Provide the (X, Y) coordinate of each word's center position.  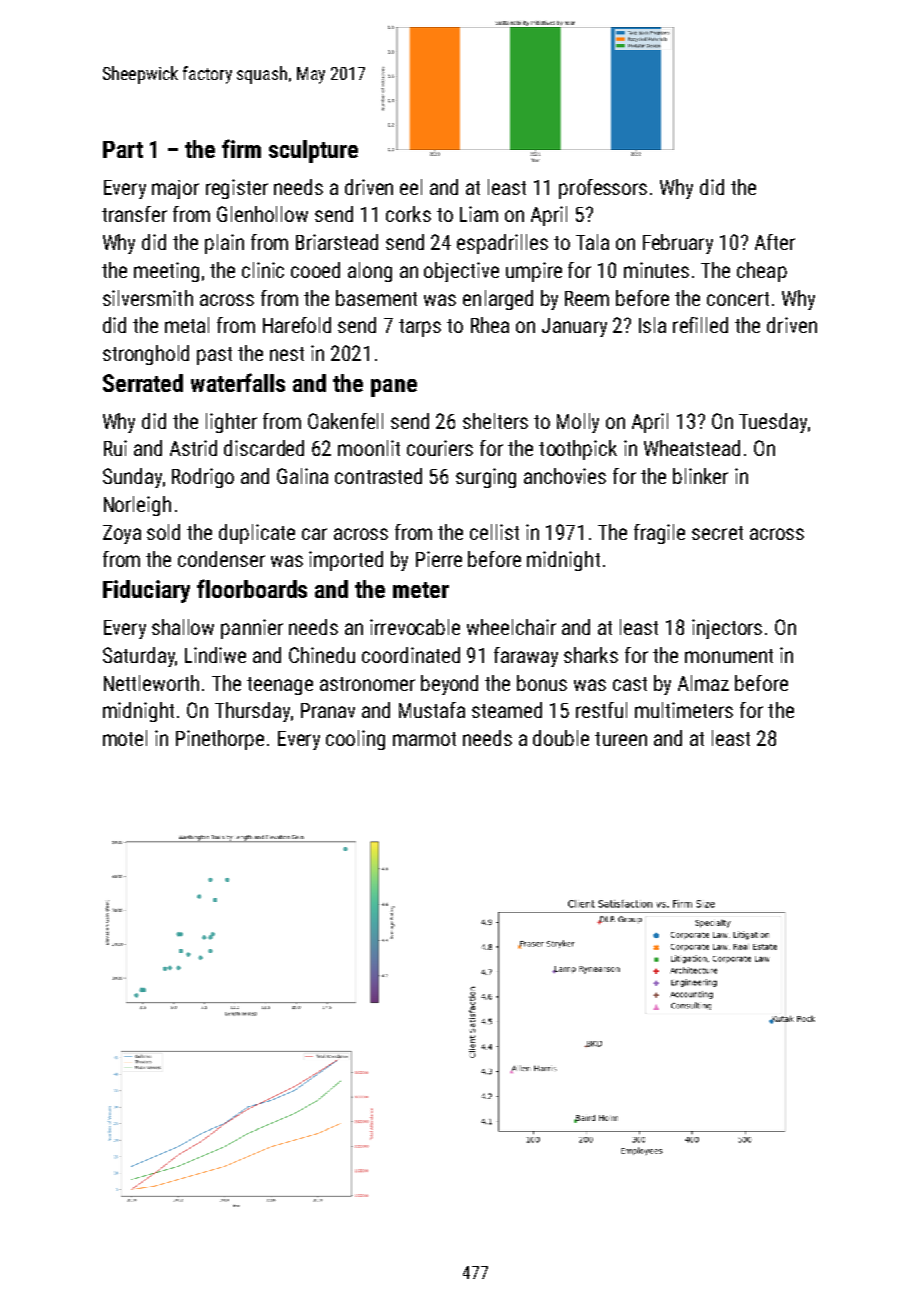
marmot (424, 739)
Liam (479, 214)
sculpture (313, 151)
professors (603, 189)
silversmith (148, 298)
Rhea (490, 325)
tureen (621, 739)
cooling (355, 740)
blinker (700, 476)
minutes (656, 270)
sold (163, 532)
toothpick (578, 450)
